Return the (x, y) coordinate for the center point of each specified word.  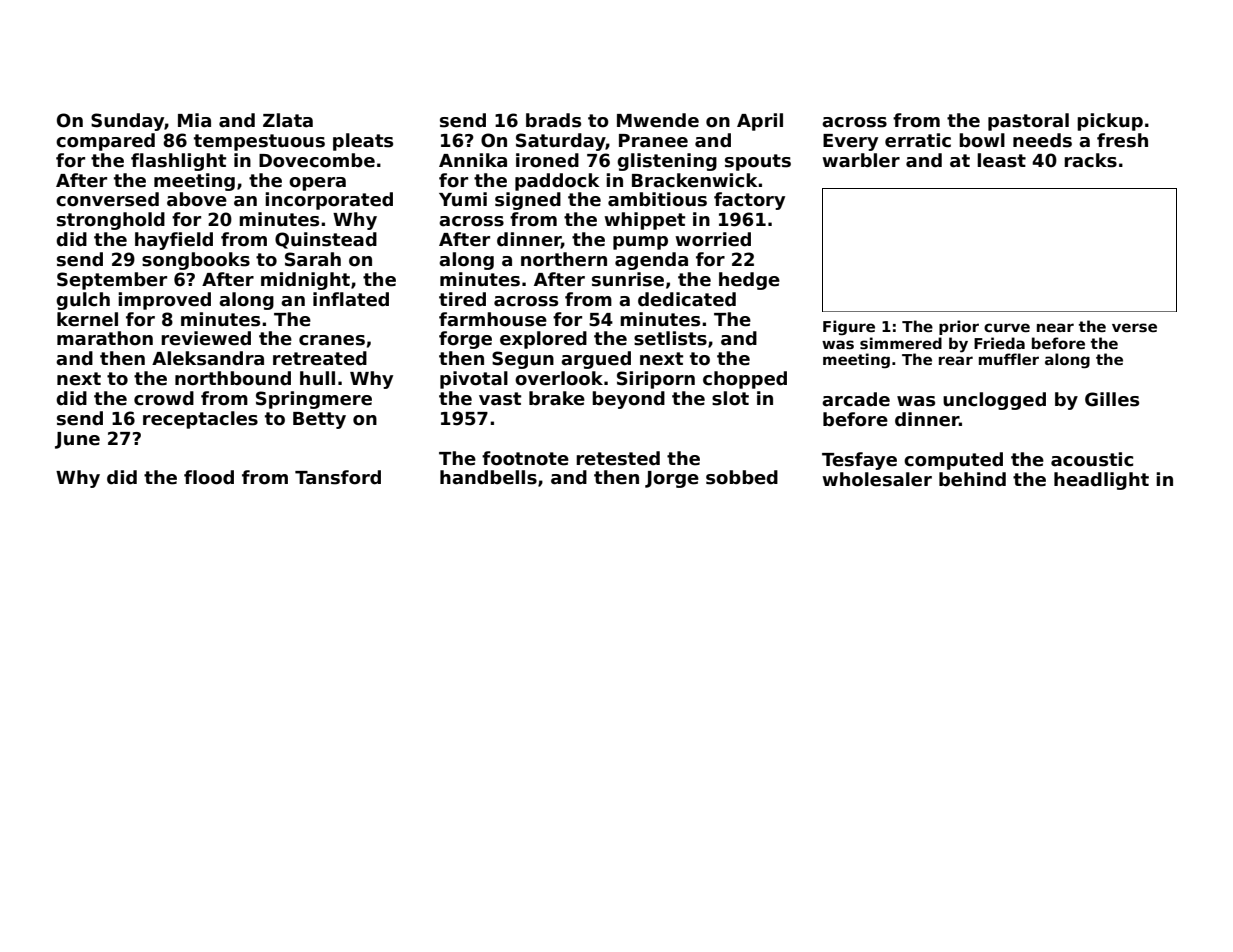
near (1055, 327)
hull (317, 378)
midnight (305, 281)
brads (553, 120)
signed (528, 201)
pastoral (1028, 122)
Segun (523, 360)
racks (1090, 160)
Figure (849, 328)
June (77, 440)
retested (618, 458)
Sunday (127, 122)
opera (317, 184)
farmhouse (493, 319)
